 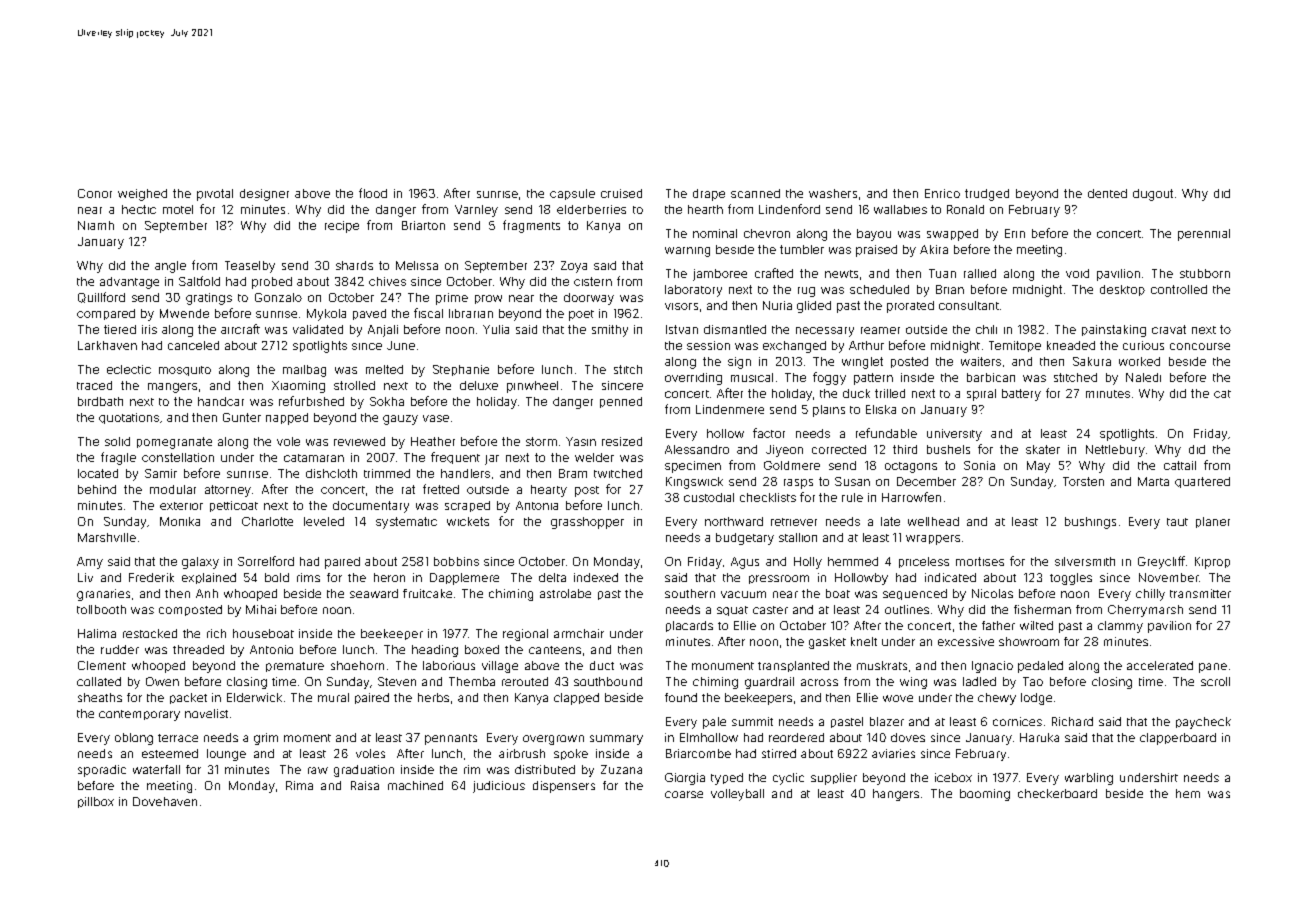 I want to click on Harrowfen, so click(x=911, y=497).
